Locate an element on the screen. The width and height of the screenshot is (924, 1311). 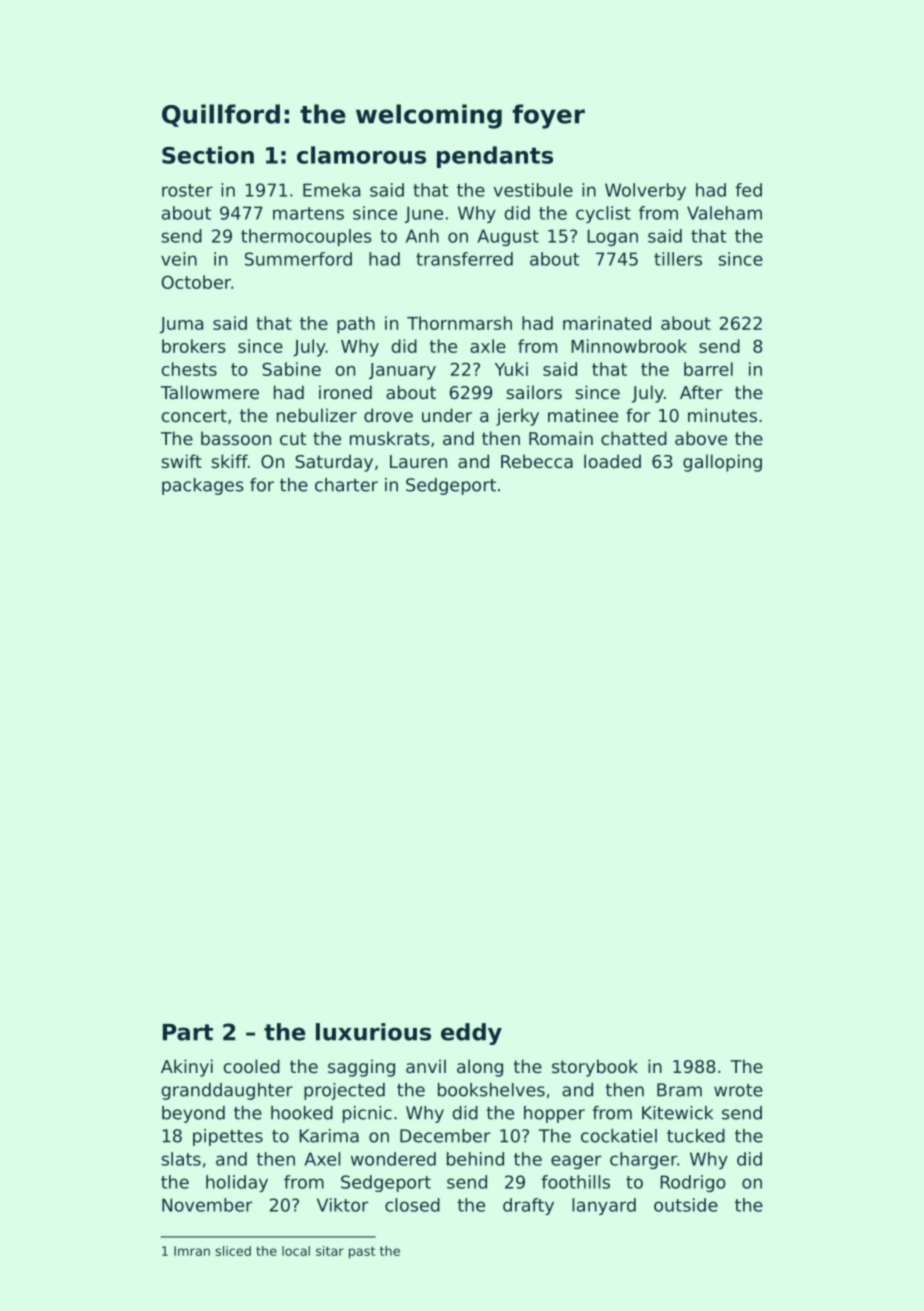
Bram is located at coordinates (679, 1090).
